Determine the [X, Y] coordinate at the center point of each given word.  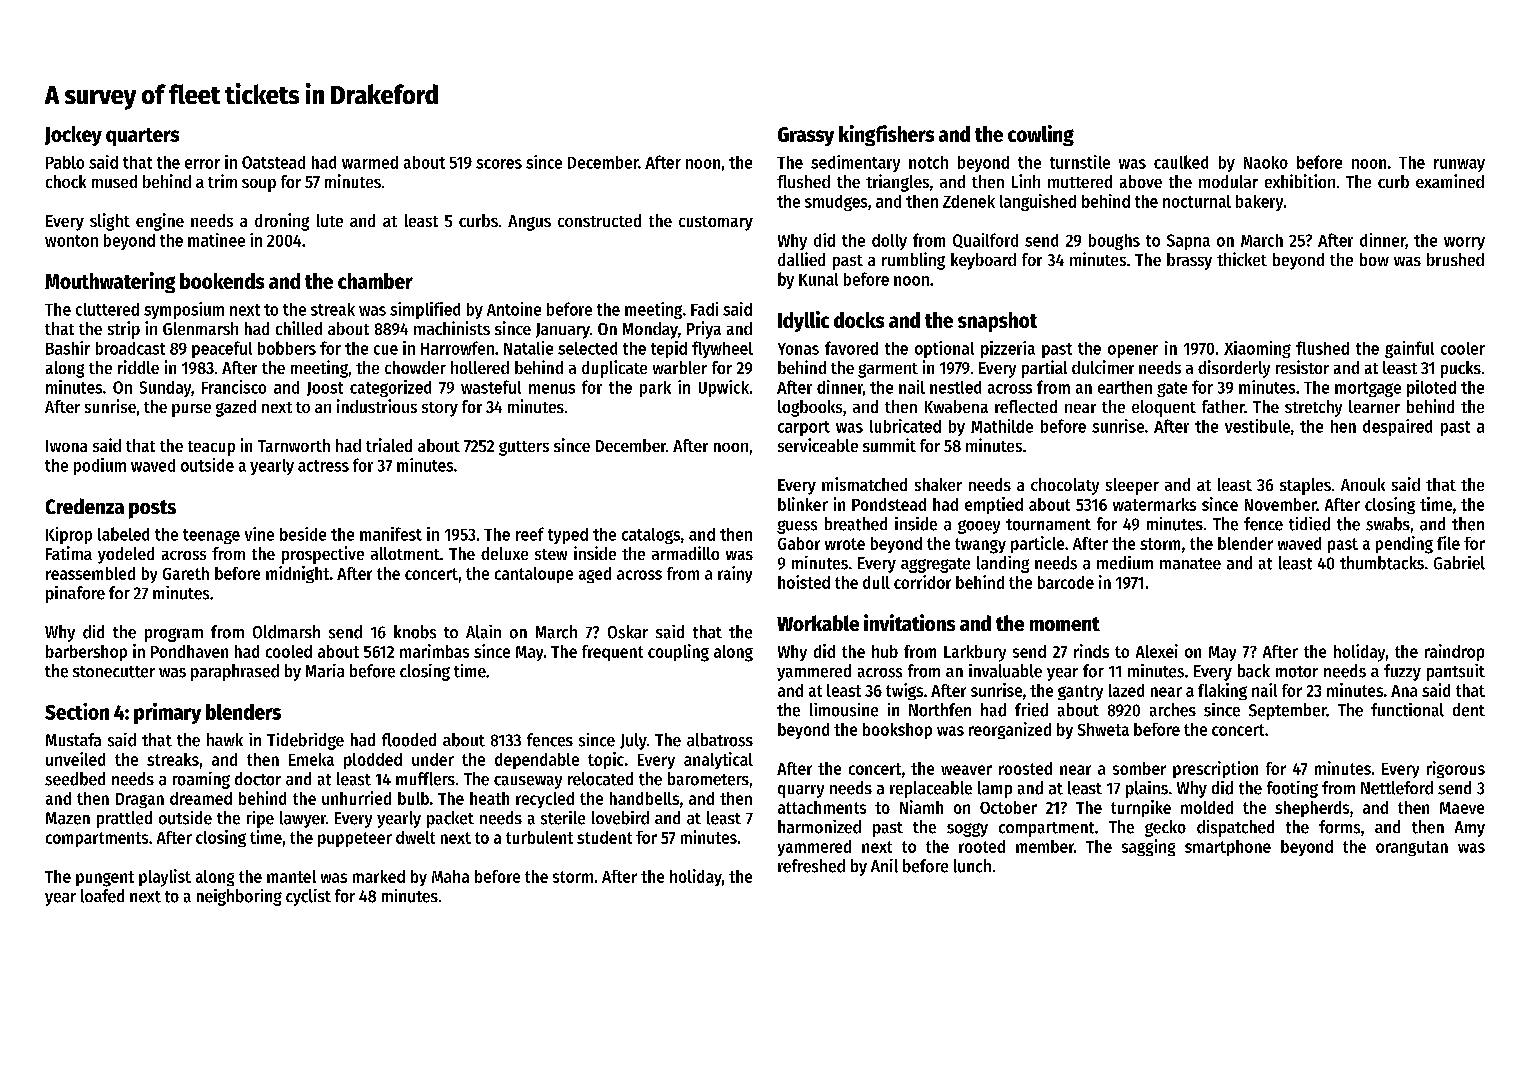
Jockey [73, 136]
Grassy [806, 136]
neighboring [239, 897]
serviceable [818, 445]
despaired [1397, 427]
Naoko [1266, 162]
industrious [377, 406]
